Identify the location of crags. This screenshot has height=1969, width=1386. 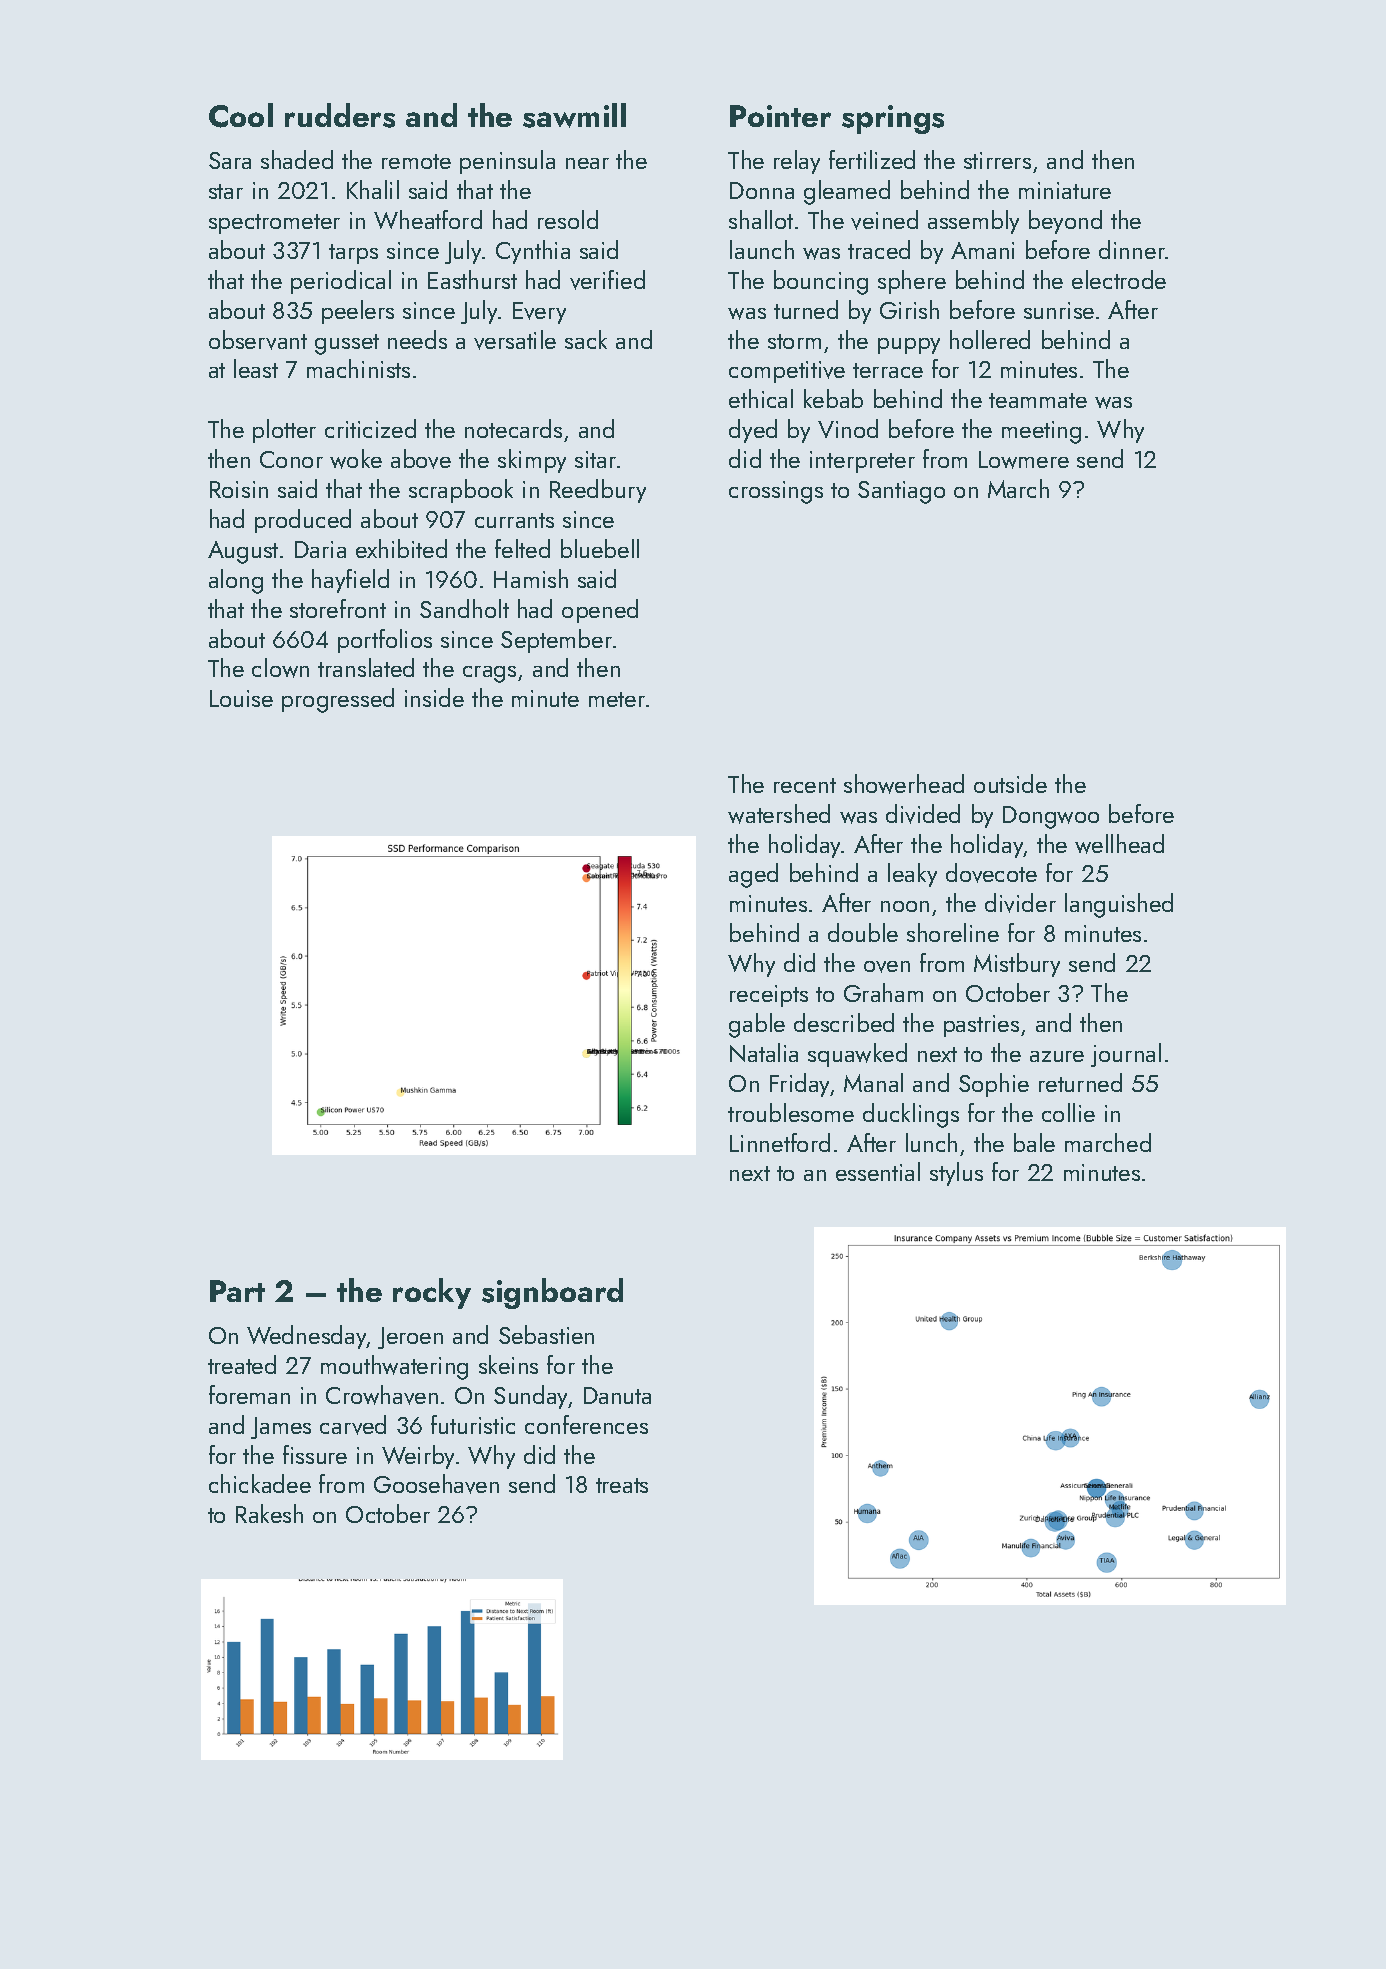
(489, 674).
